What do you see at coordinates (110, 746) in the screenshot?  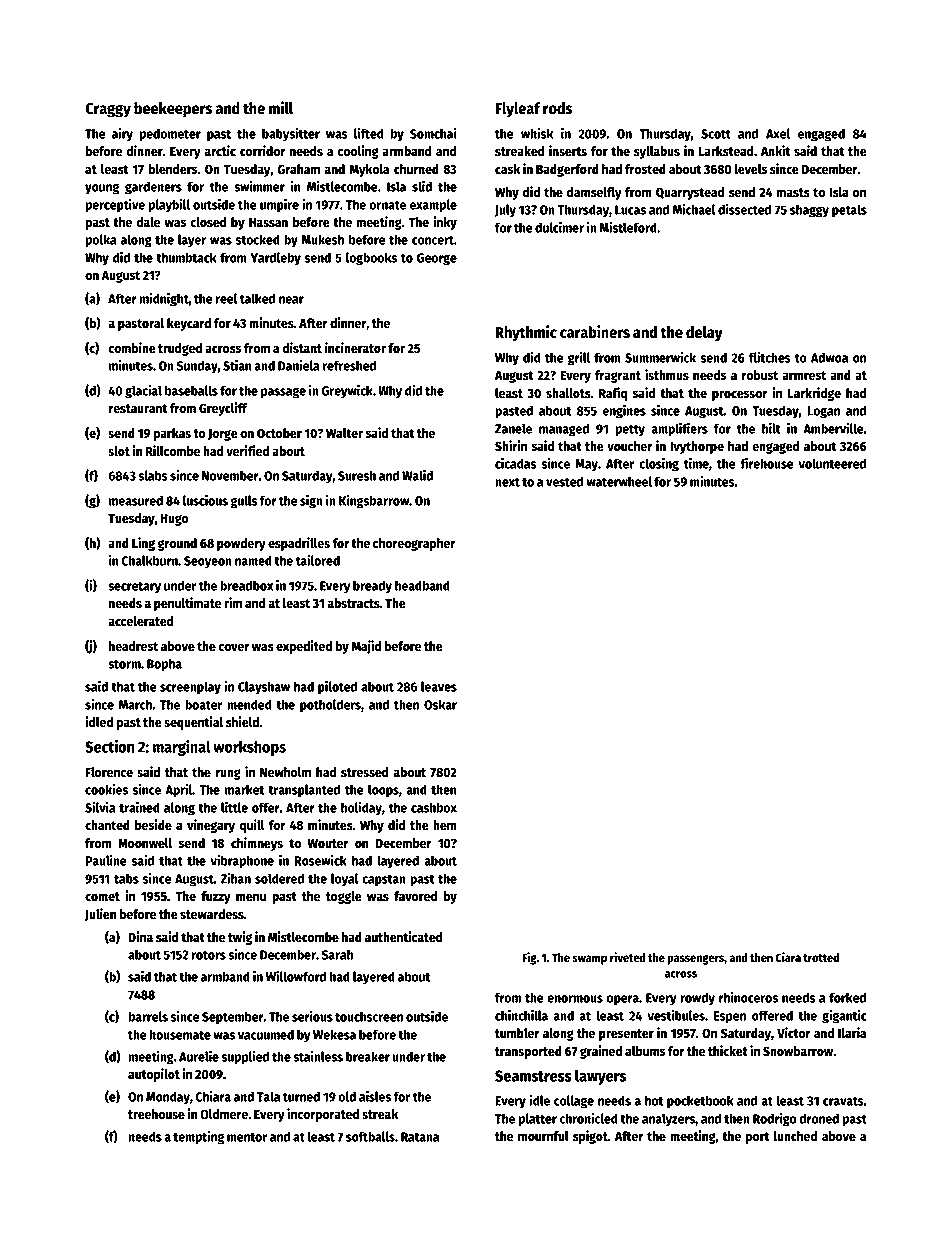 I see `Section` at bounding box center [110, 746].
